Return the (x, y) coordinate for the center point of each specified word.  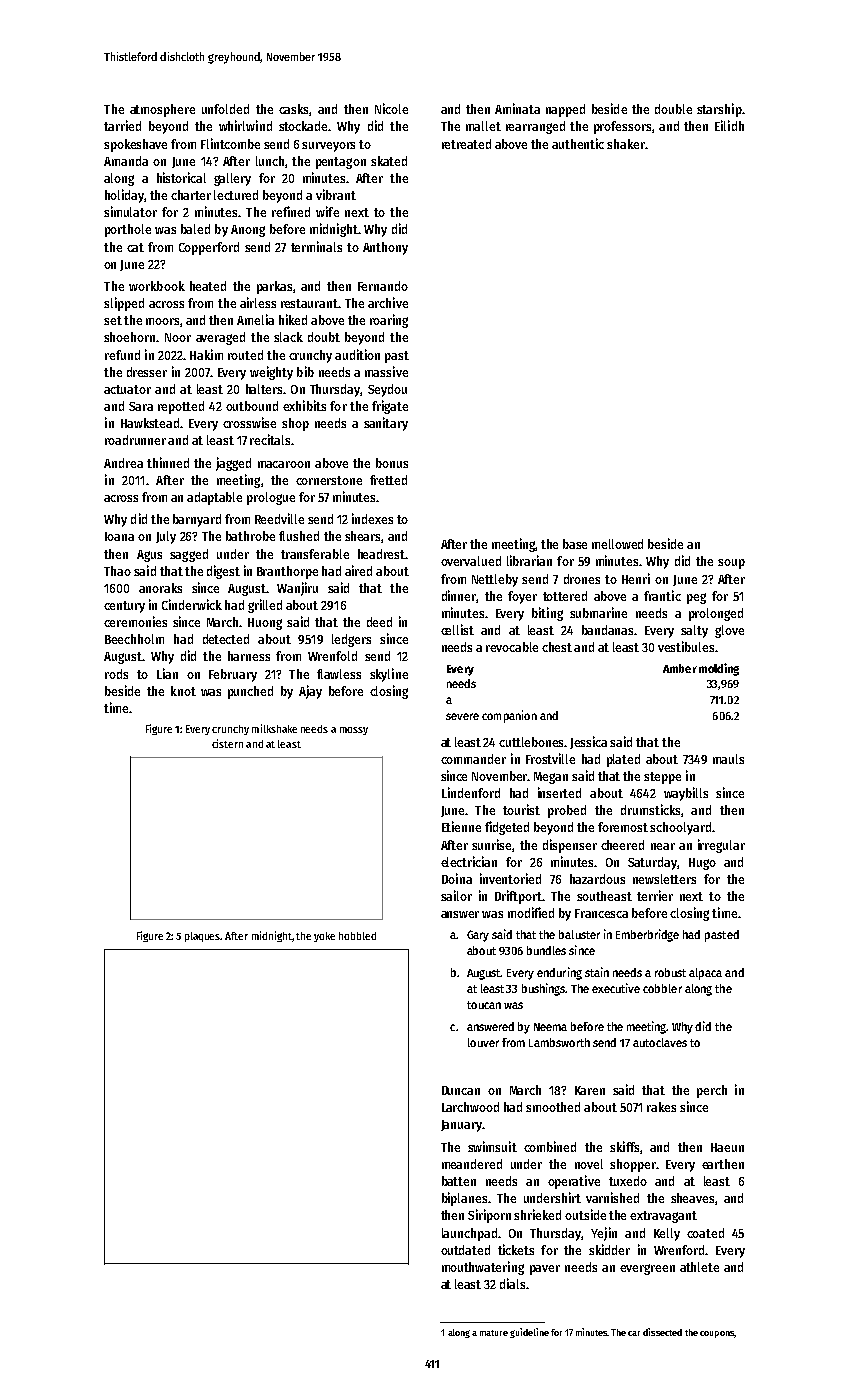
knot (183, 691)
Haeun (727, 1147)
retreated (466, 144)
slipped (124, 304)
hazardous (597, 879)
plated (623, 760)
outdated (465, 1250)
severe (462, 716)
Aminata (517, 108)
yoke (324, 937)
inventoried (510, 878)
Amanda (126, 161)
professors (622, 127)
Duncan (461, 1090)
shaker (626, 144)
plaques (203, 937)
